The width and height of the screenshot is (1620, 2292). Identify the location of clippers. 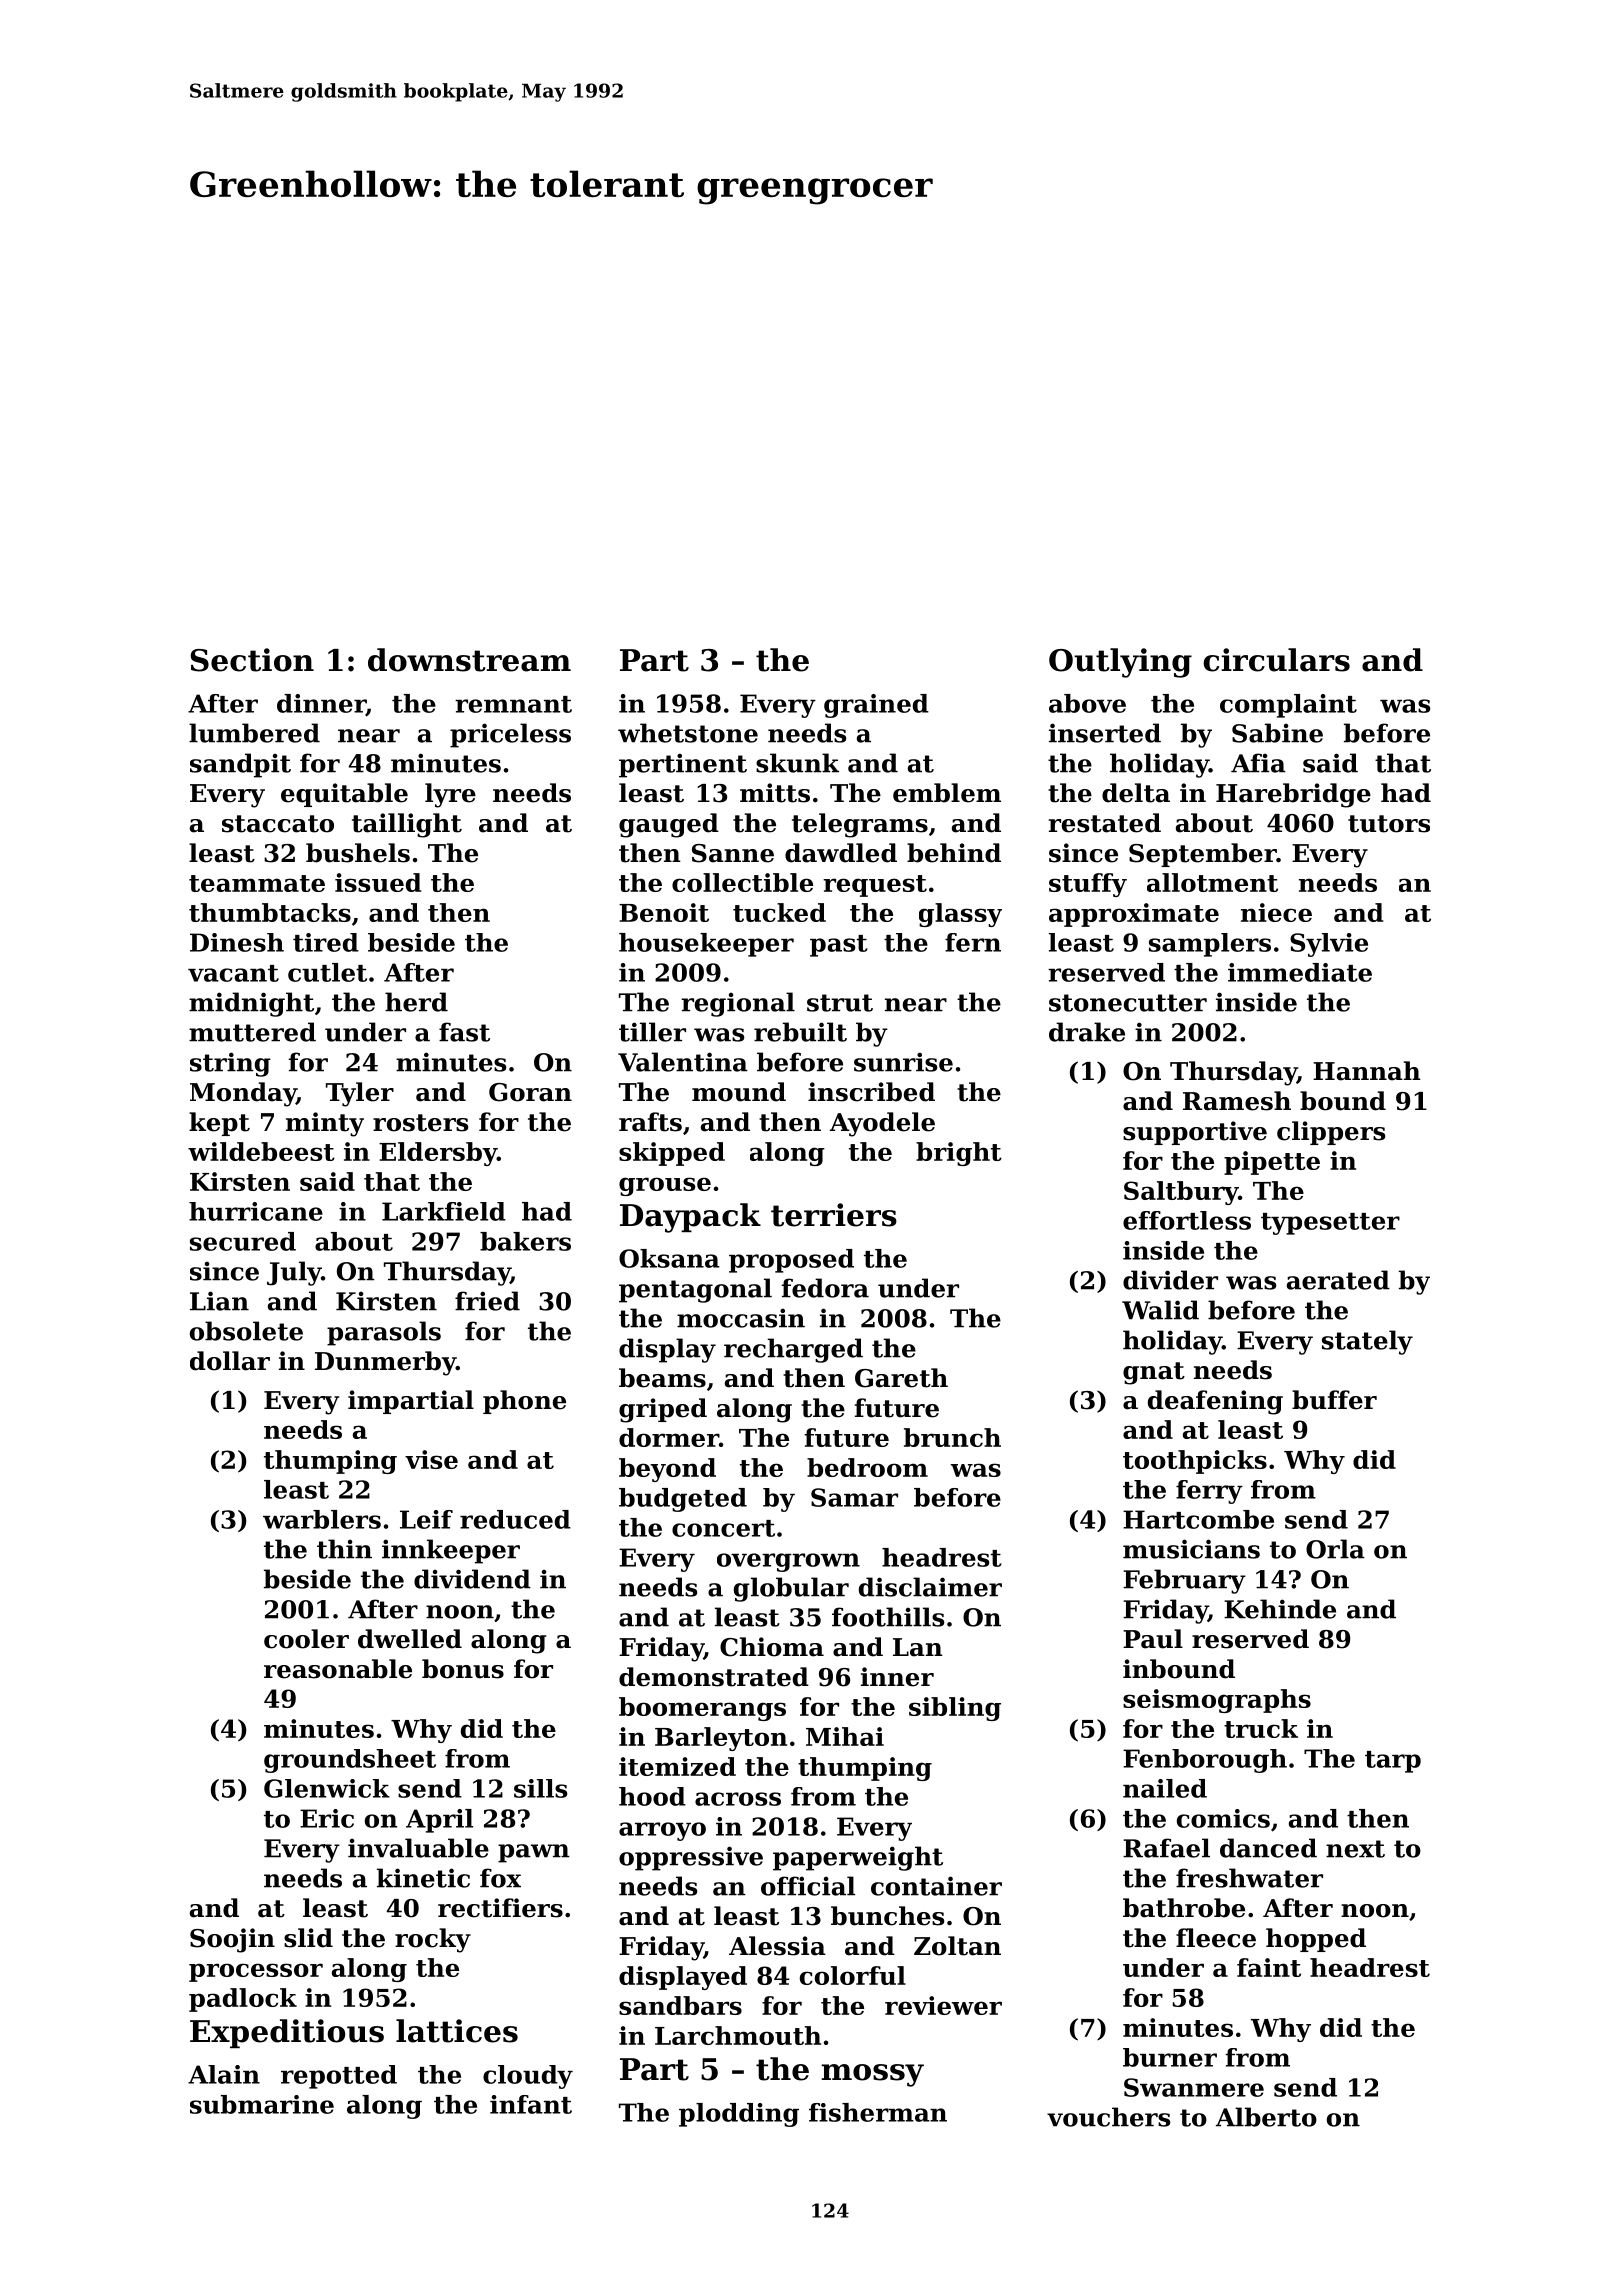
(1331, 1133).
